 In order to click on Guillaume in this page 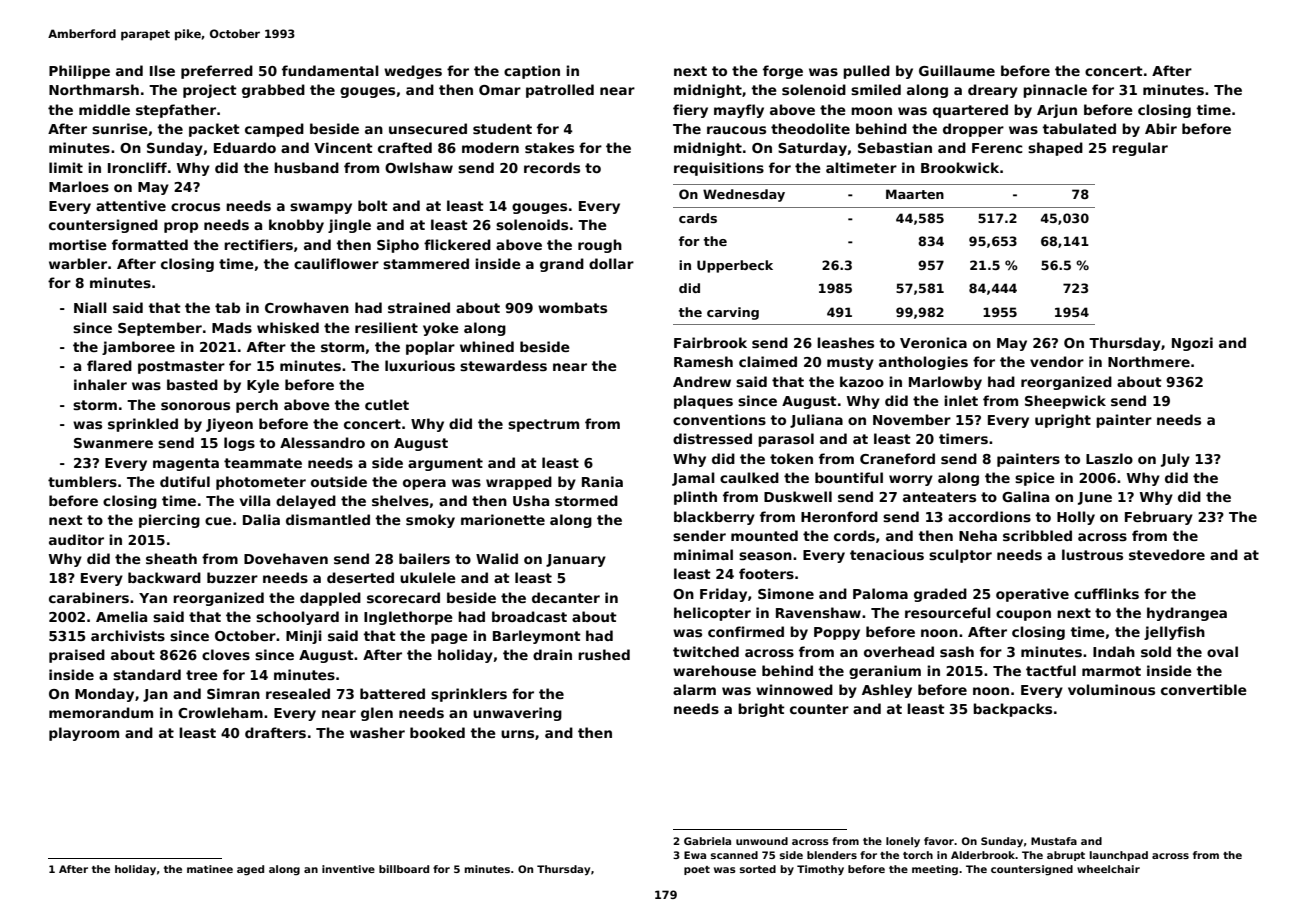, I will do `click(957, 70)`.
